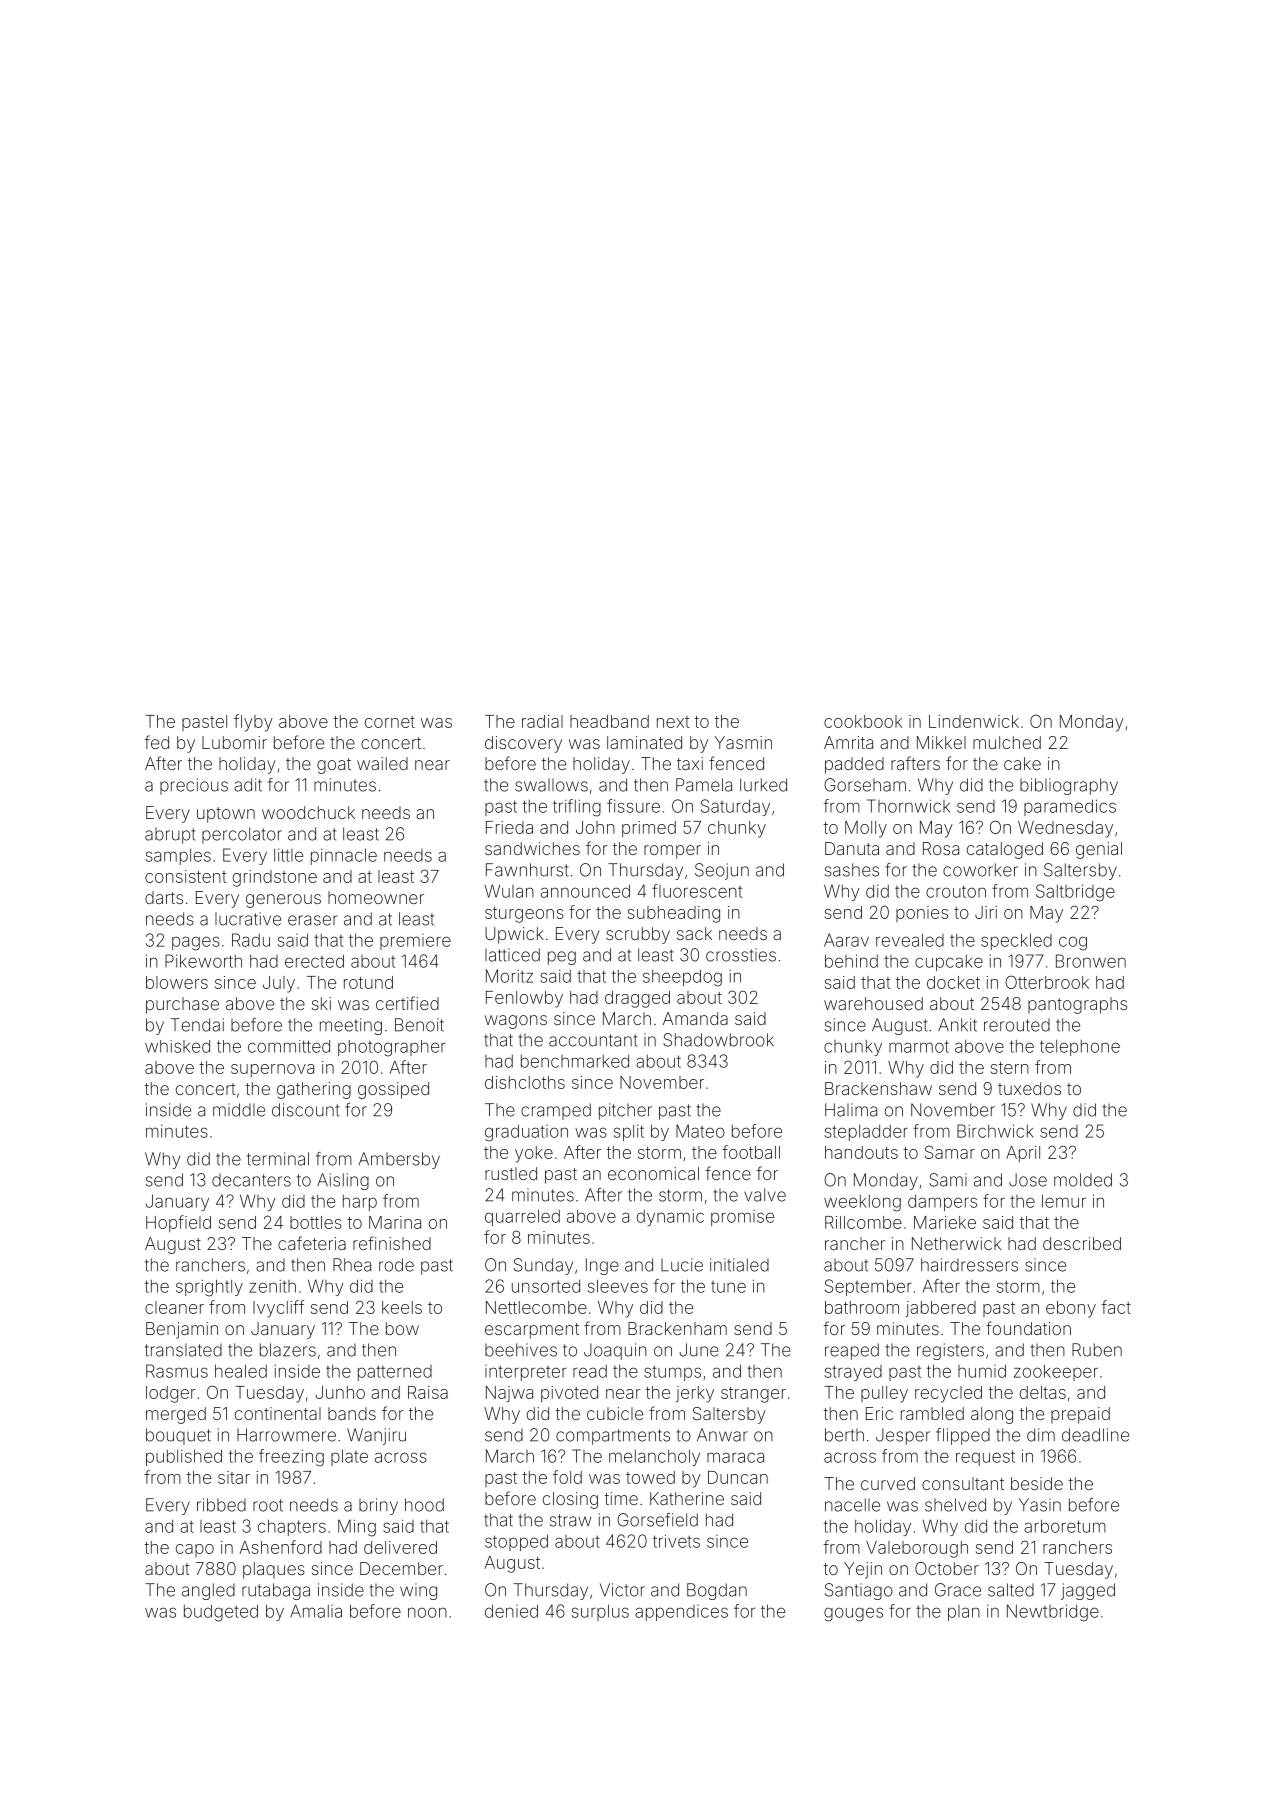 The height and width of the screenshot is (1806, 1277). I want to click on economical, so click(653, 1173).
